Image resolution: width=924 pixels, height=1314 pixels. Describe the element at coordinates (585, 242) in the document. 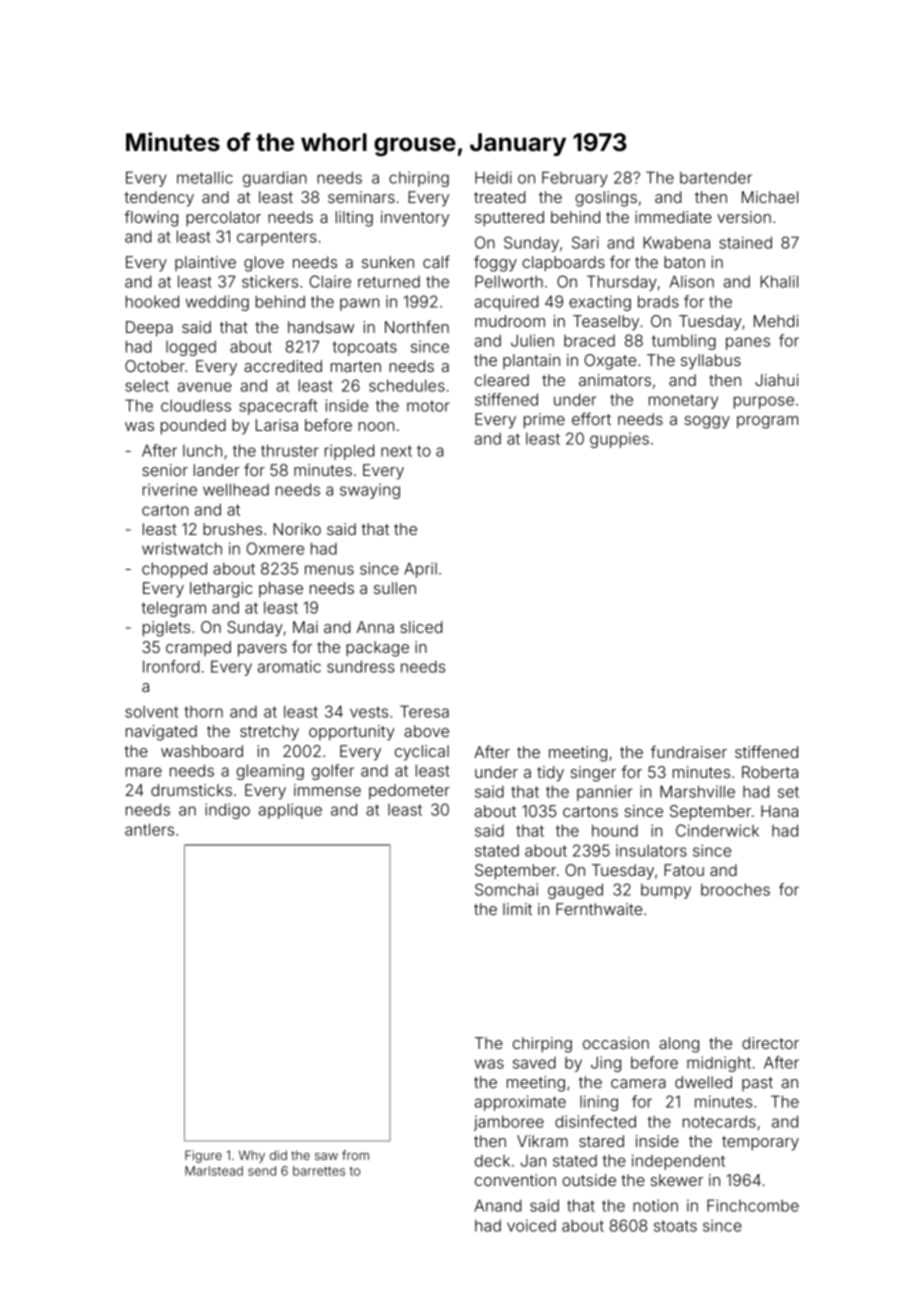

I see `Sari` at that location.
